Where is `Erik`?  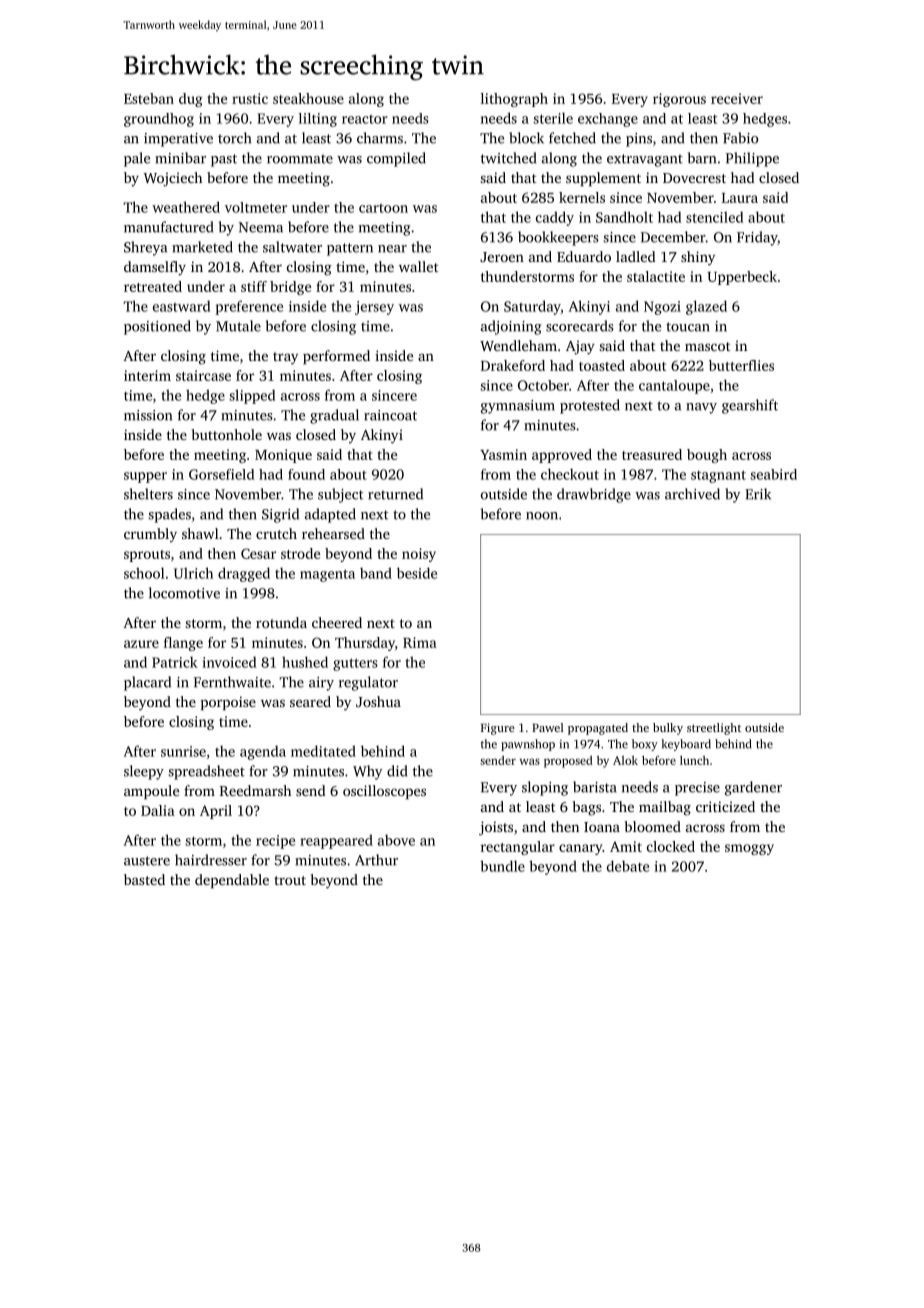 Erik is located at coordinates (758, 494).
